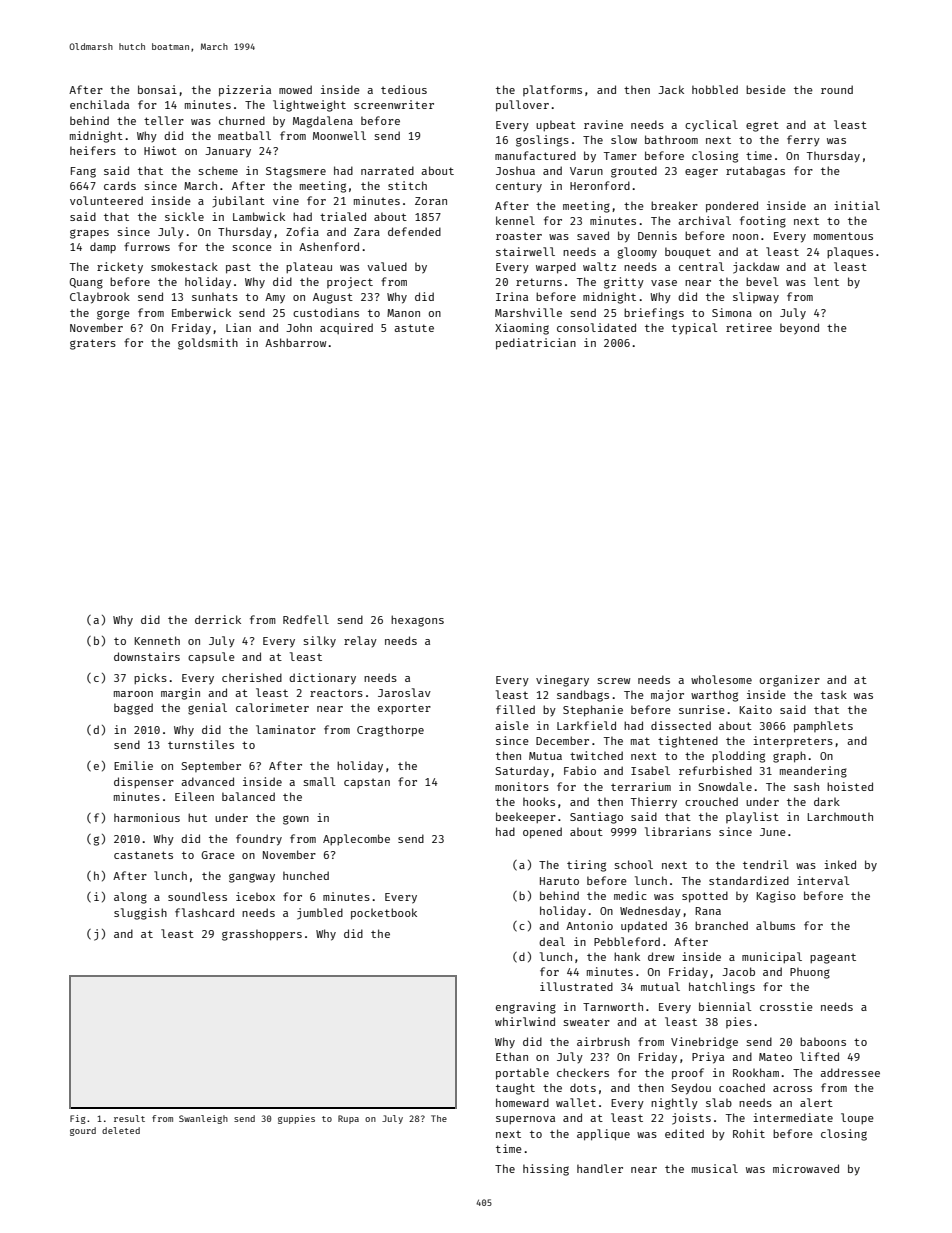 Image resolution: width=952 pixels, height=1233 pixels. Describe the element at coordinates (715, 89) in the screenshot. I see `hobbled` at that location.
